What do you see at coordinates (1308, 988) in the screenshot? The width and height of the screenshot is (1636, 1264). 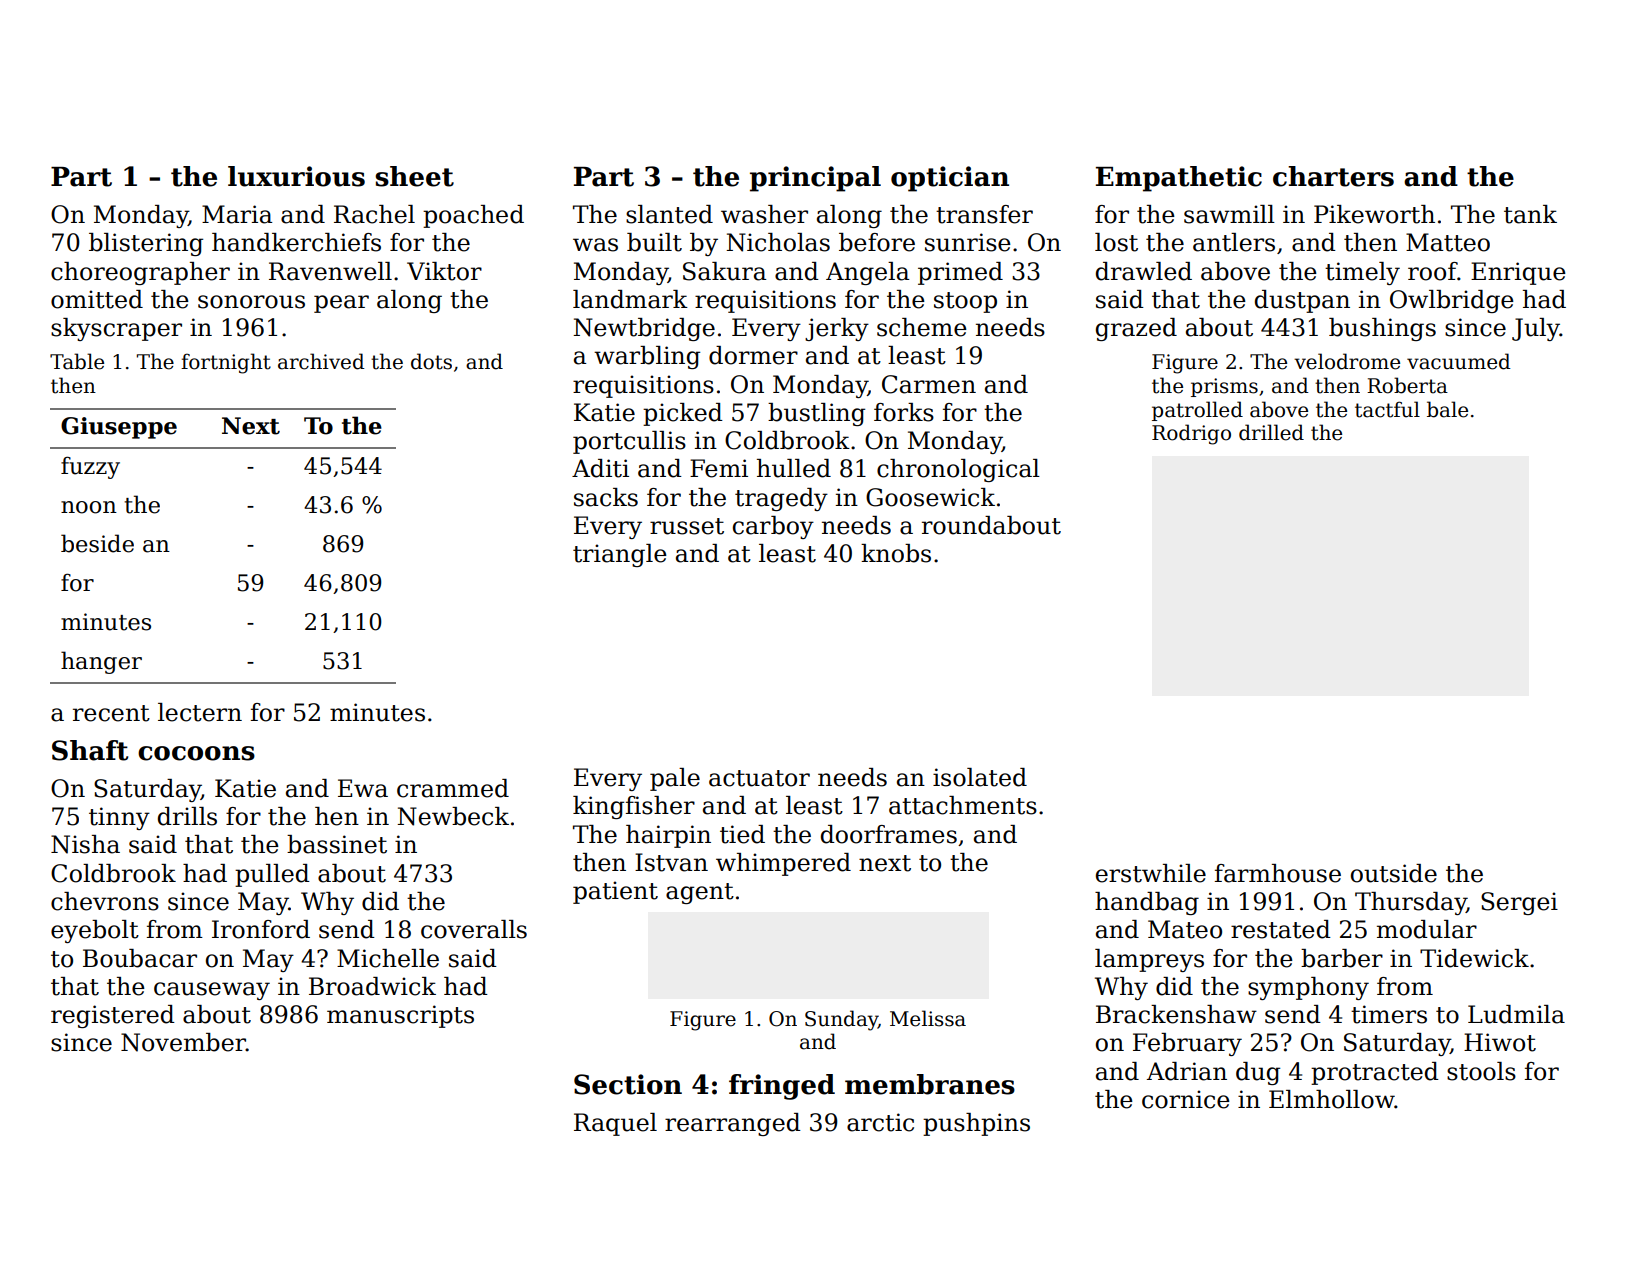 I see `symphony` at bounding box center [1308, 988].
